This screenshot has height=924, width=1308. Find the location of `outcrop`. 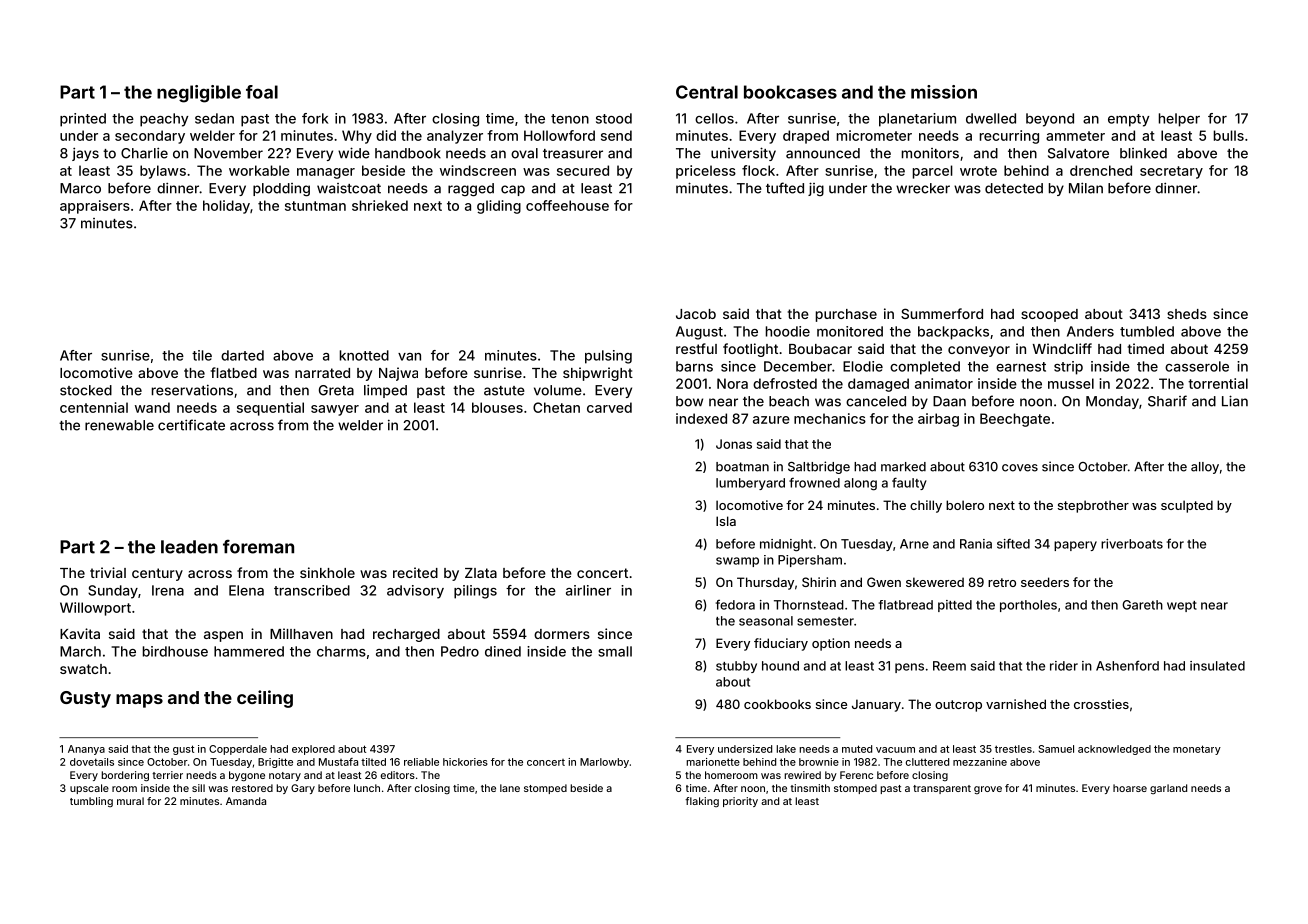

outcrop is located at coordinates (958, 706).
